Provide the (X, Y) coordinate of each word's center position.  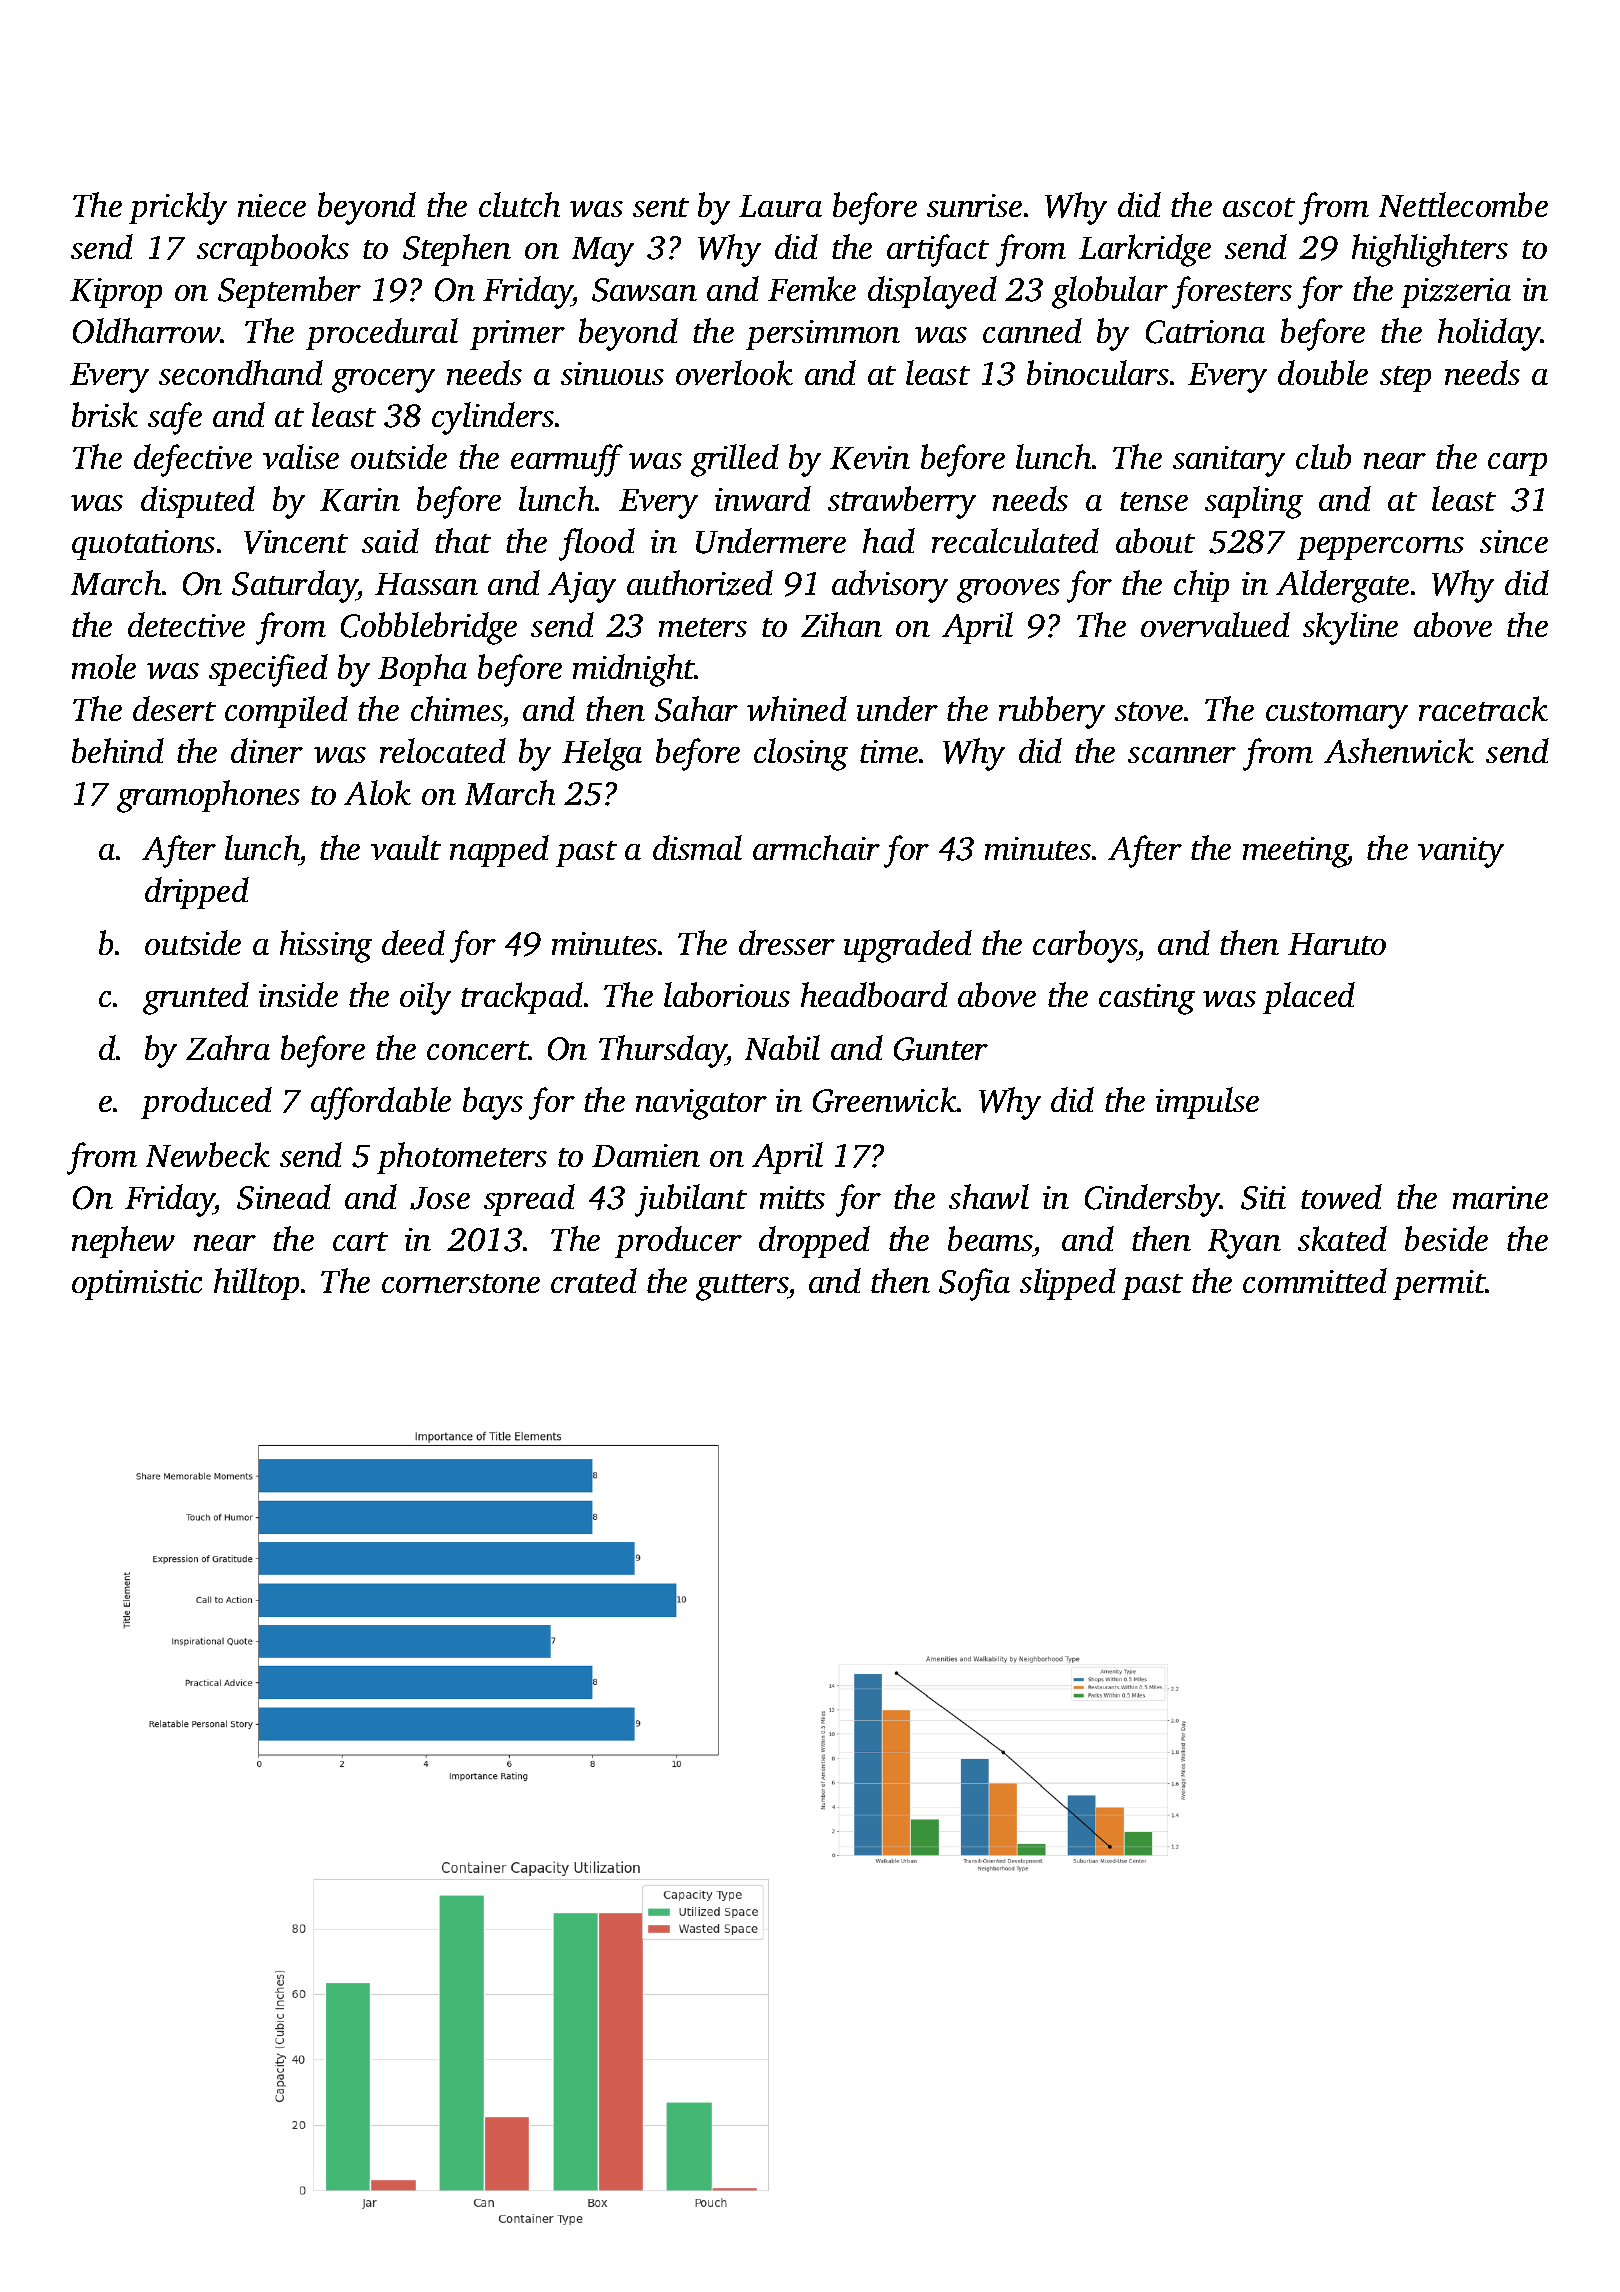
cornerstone (461, 1283)
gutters (742, 1287)
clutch (519, 204)
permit (1439, 1285)
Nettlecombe (1463, 204)
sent (661, 207)
